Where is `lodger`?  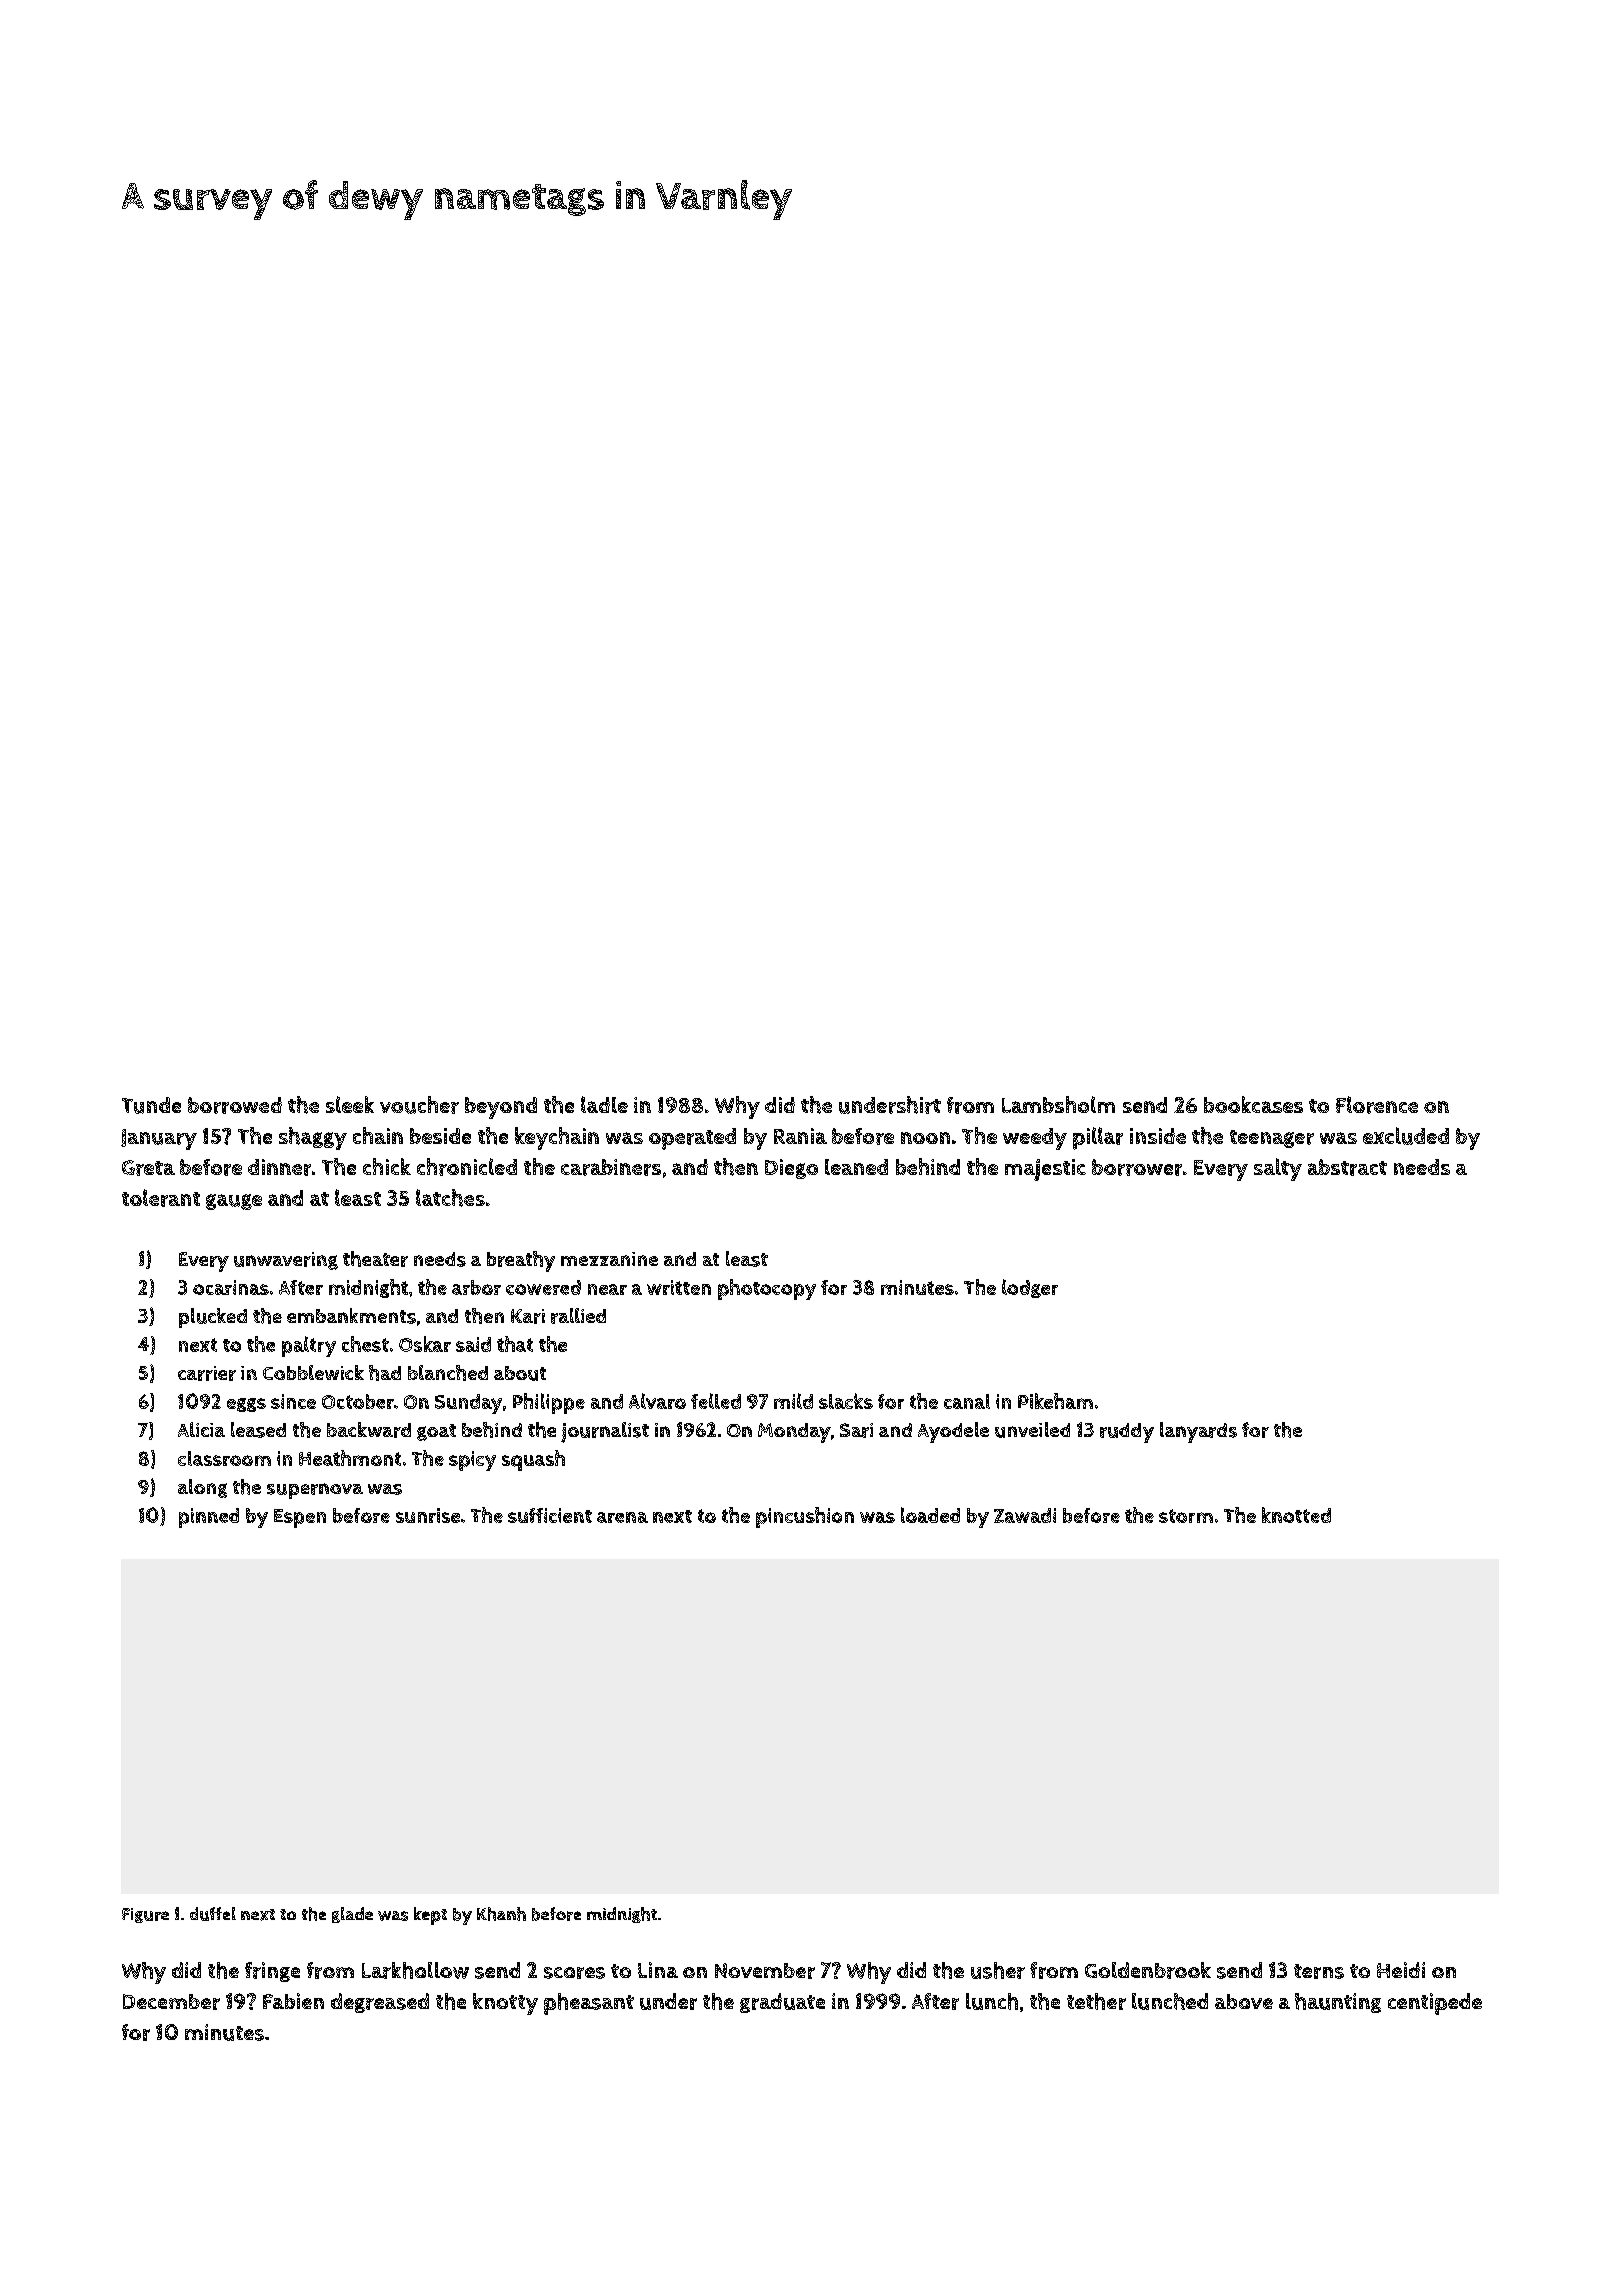 lodger is located at coordinates (1030, 1288).
